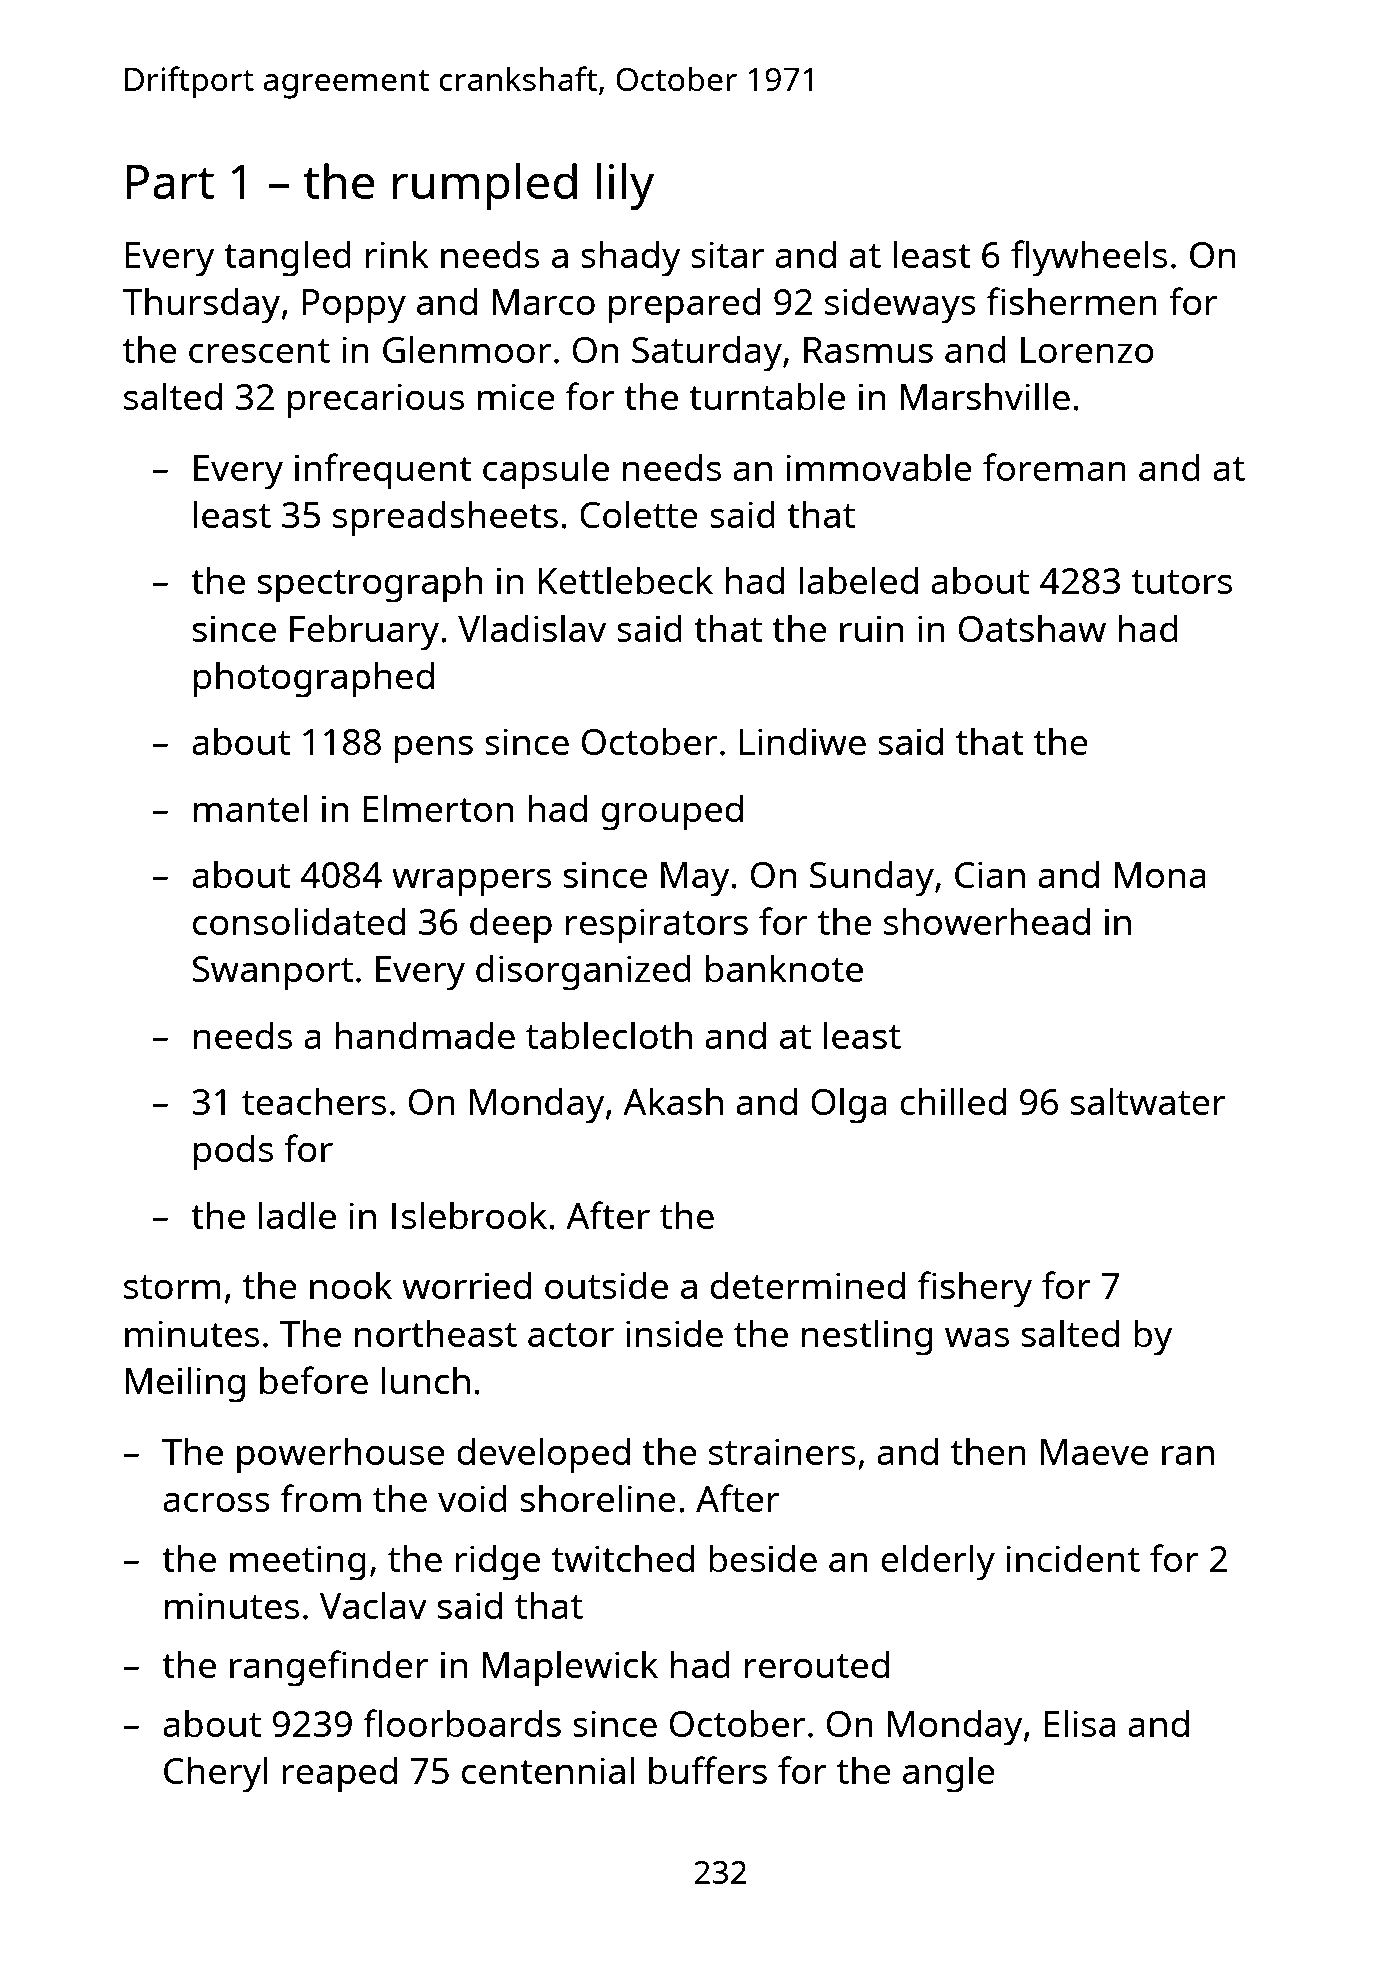 This screenshot has height=1969, width=1386. What do you see at coordinates (250, 808) in the screenshot?
I see `mantel` at bounding box center [250, 808].
